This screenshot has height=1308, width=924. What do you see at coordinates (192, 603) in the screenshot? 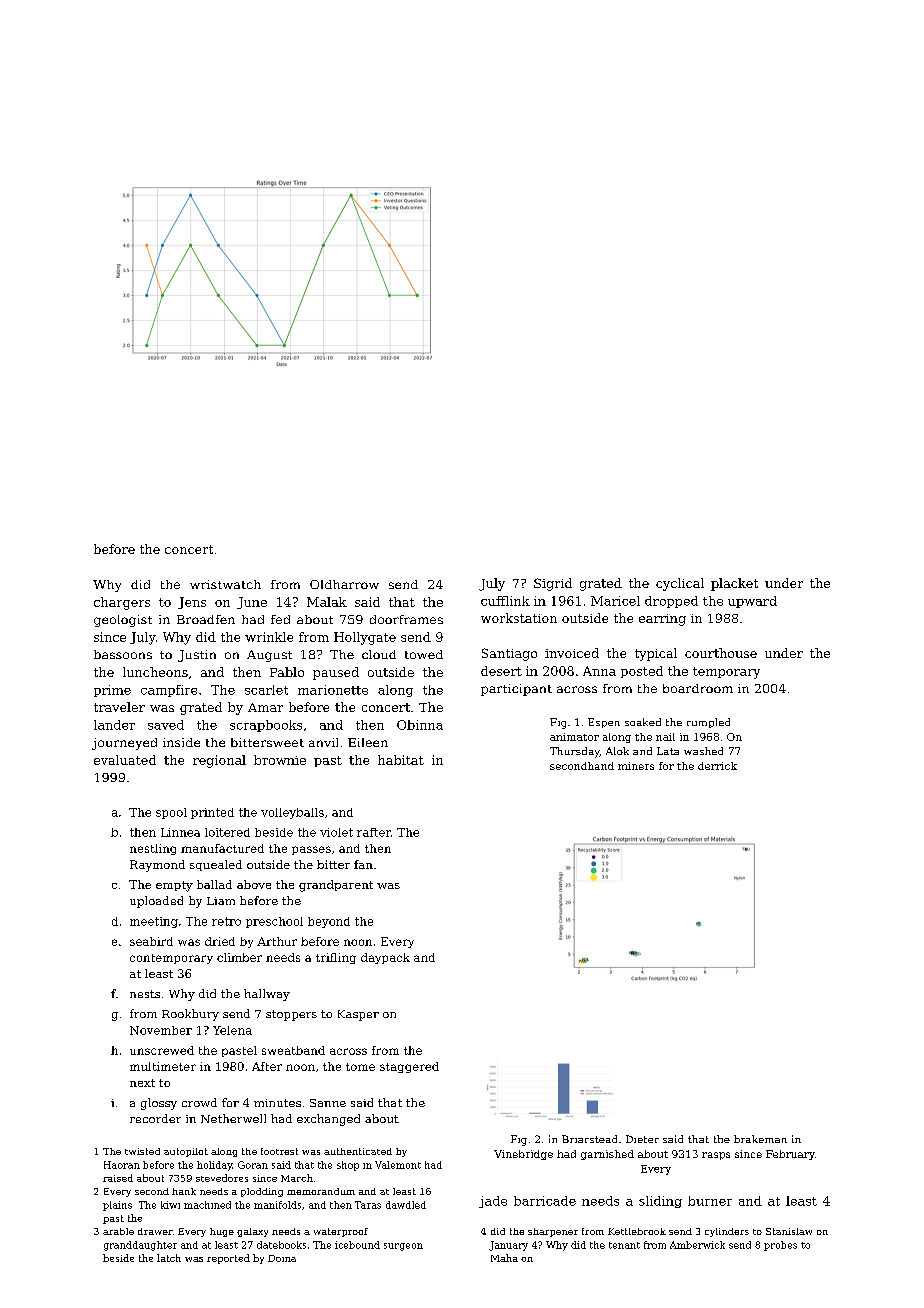
I see `Jens` at bounding box center [192, 603].
